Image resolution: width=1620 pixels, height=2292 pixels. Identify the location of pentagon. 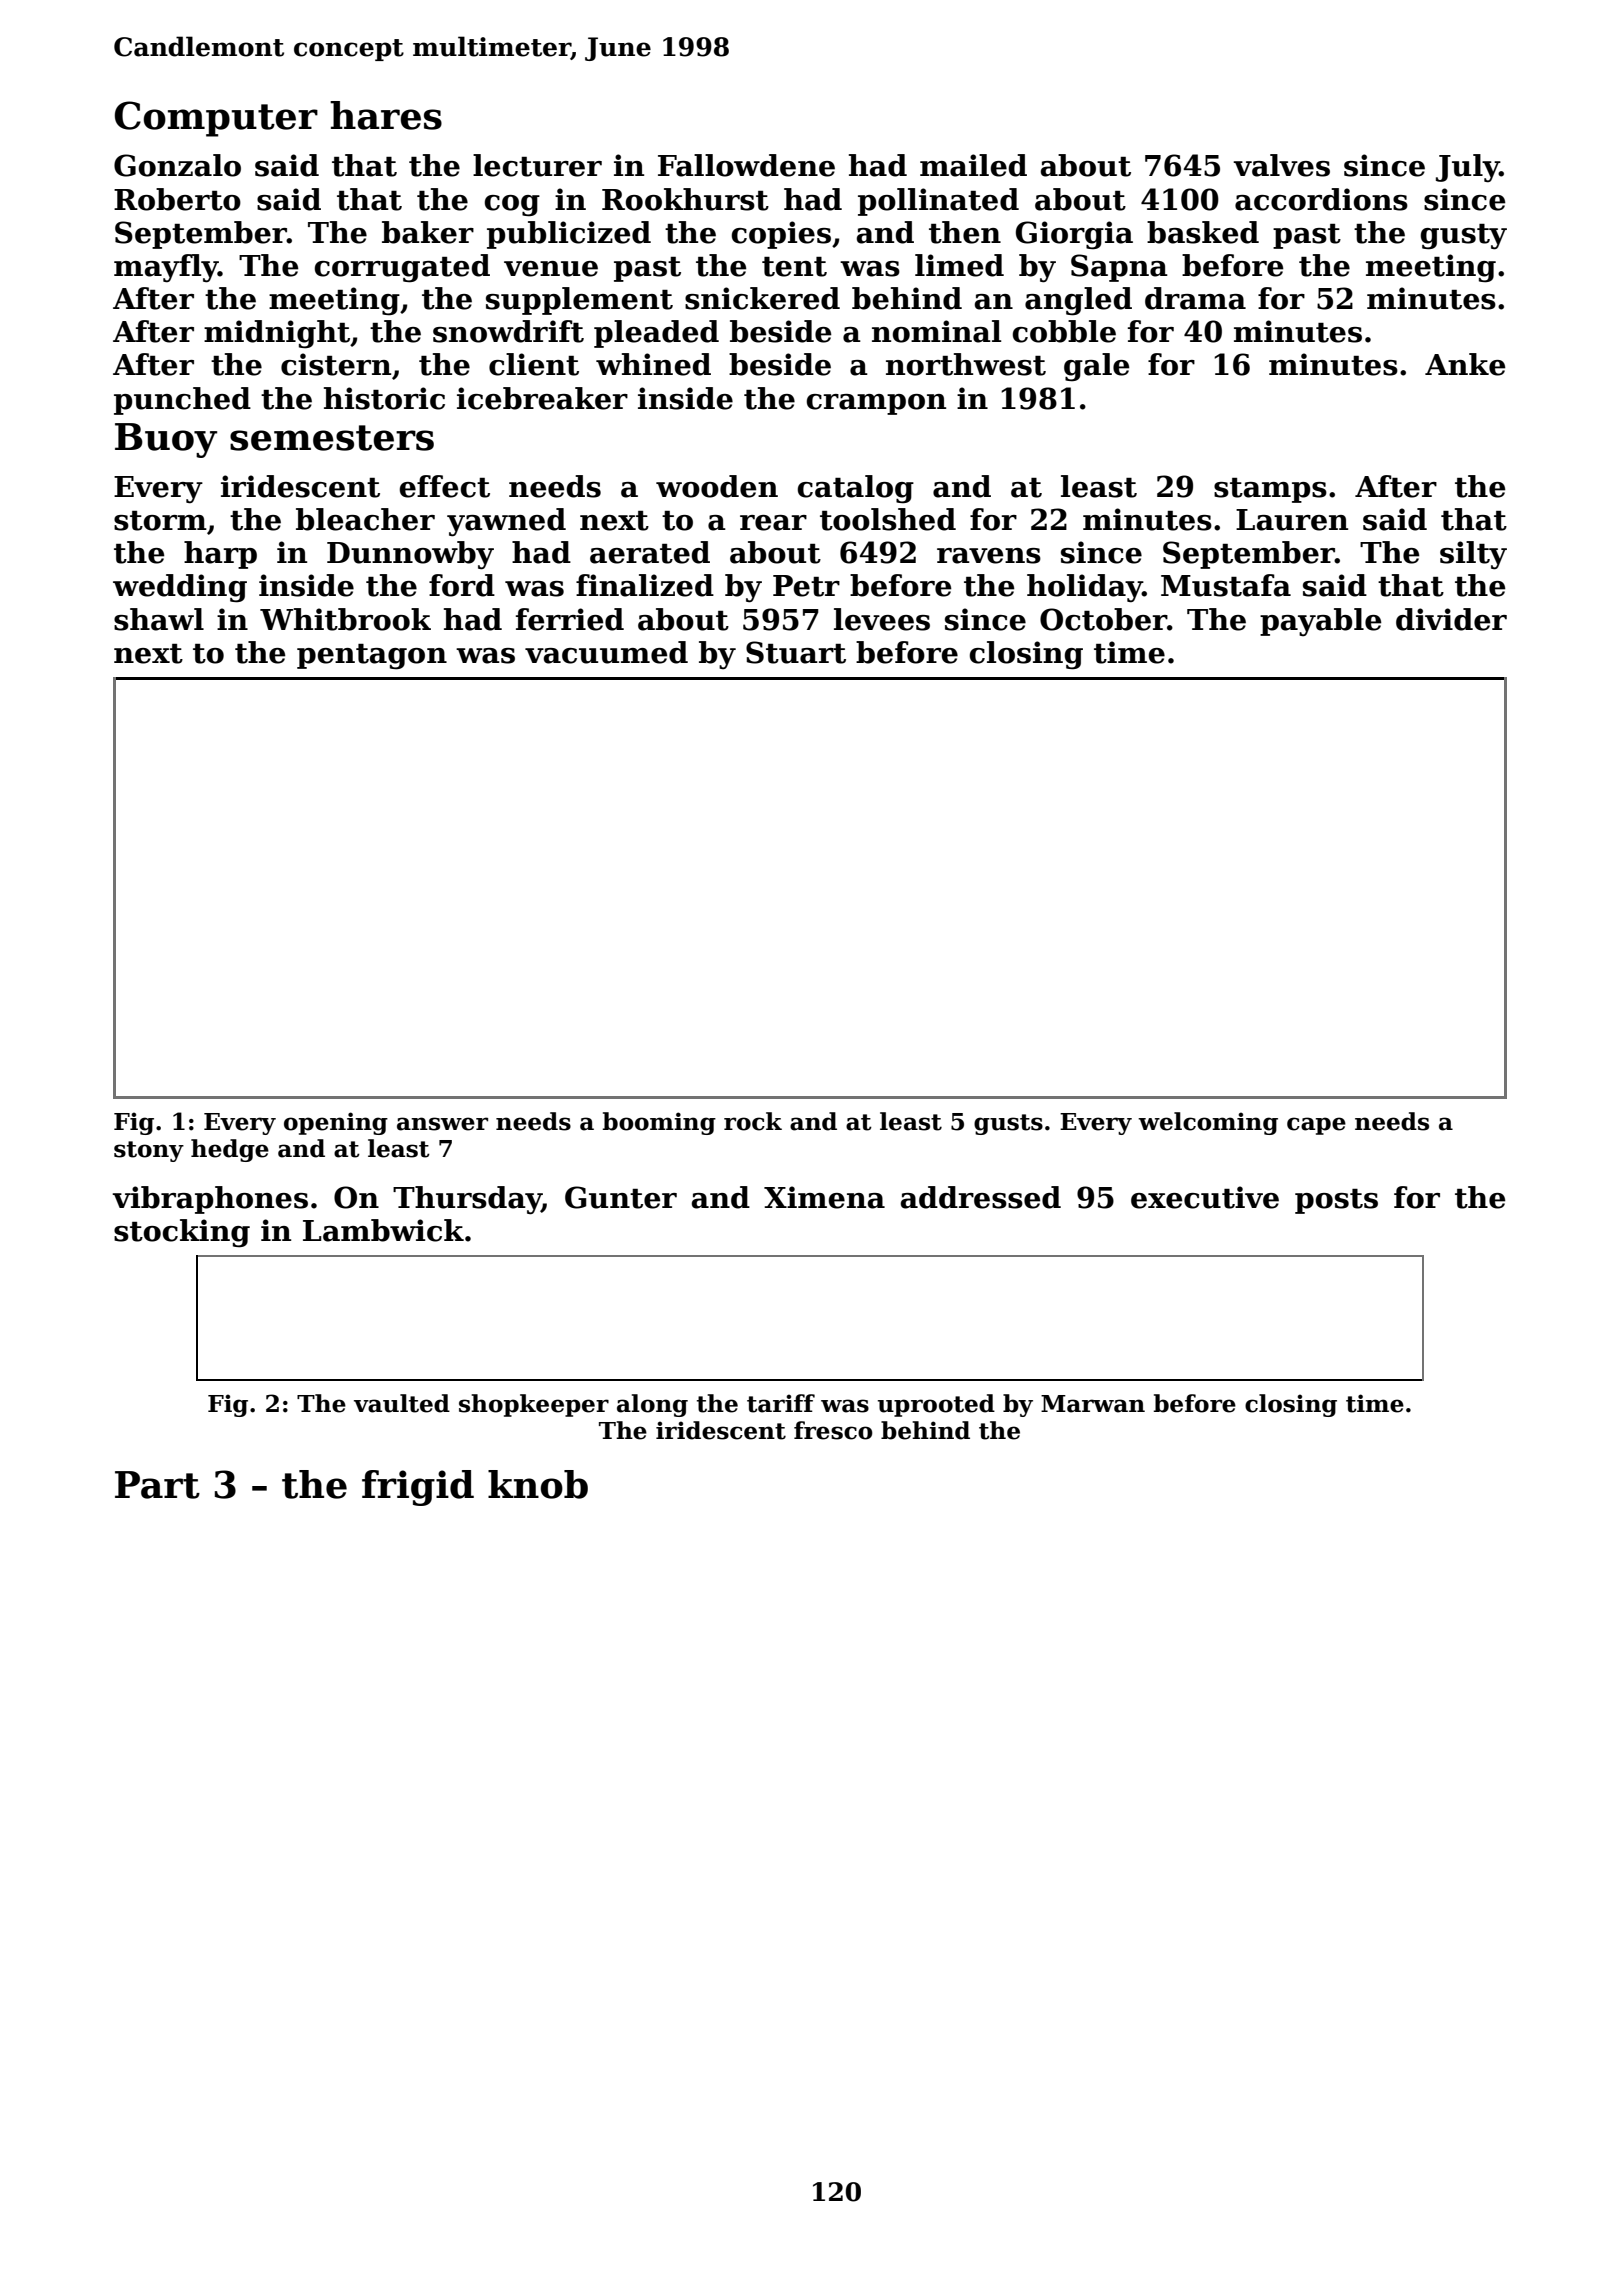
(372, 657).
